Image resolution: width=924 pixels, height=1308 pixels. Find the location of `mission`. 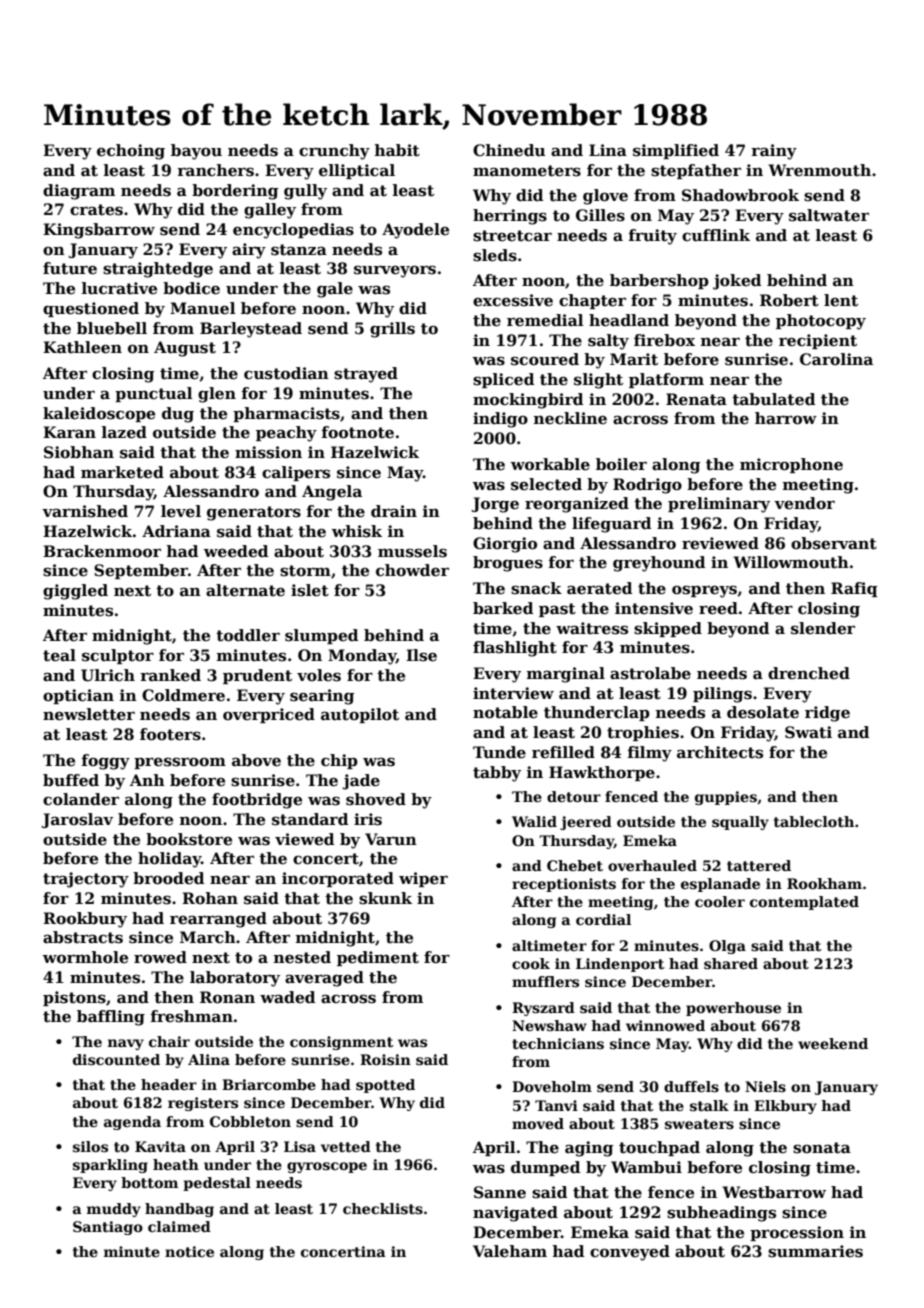

mission is located at coordinates (268, 452).
